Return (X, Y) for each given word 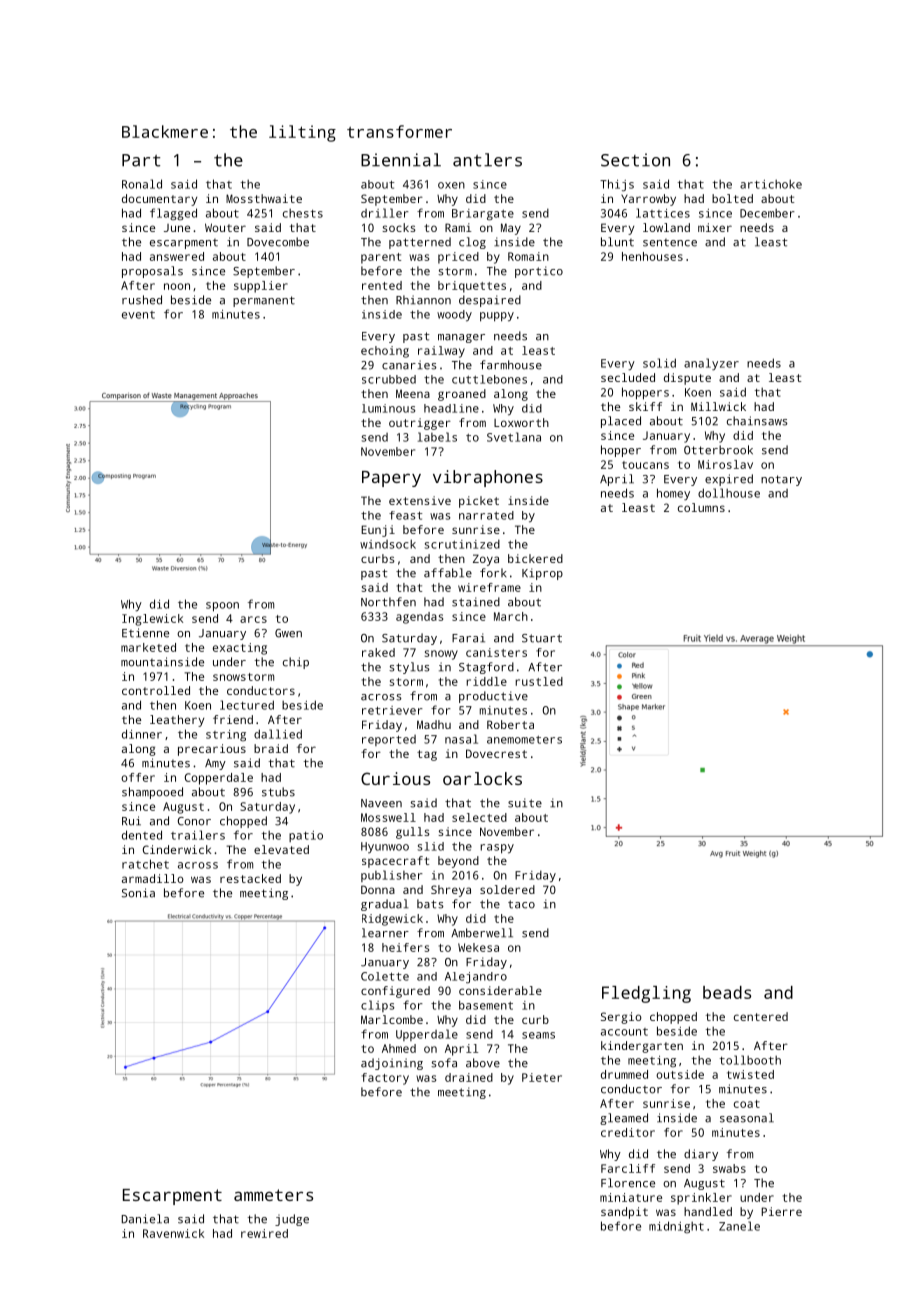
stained (476, 602)
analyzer (711, 364)
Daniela (145, 1219)
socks (399, 227)
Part (141, 160)
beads (727, 992)
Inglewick (152, 620)
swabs (729, 1168)
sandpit (624, 1213)
